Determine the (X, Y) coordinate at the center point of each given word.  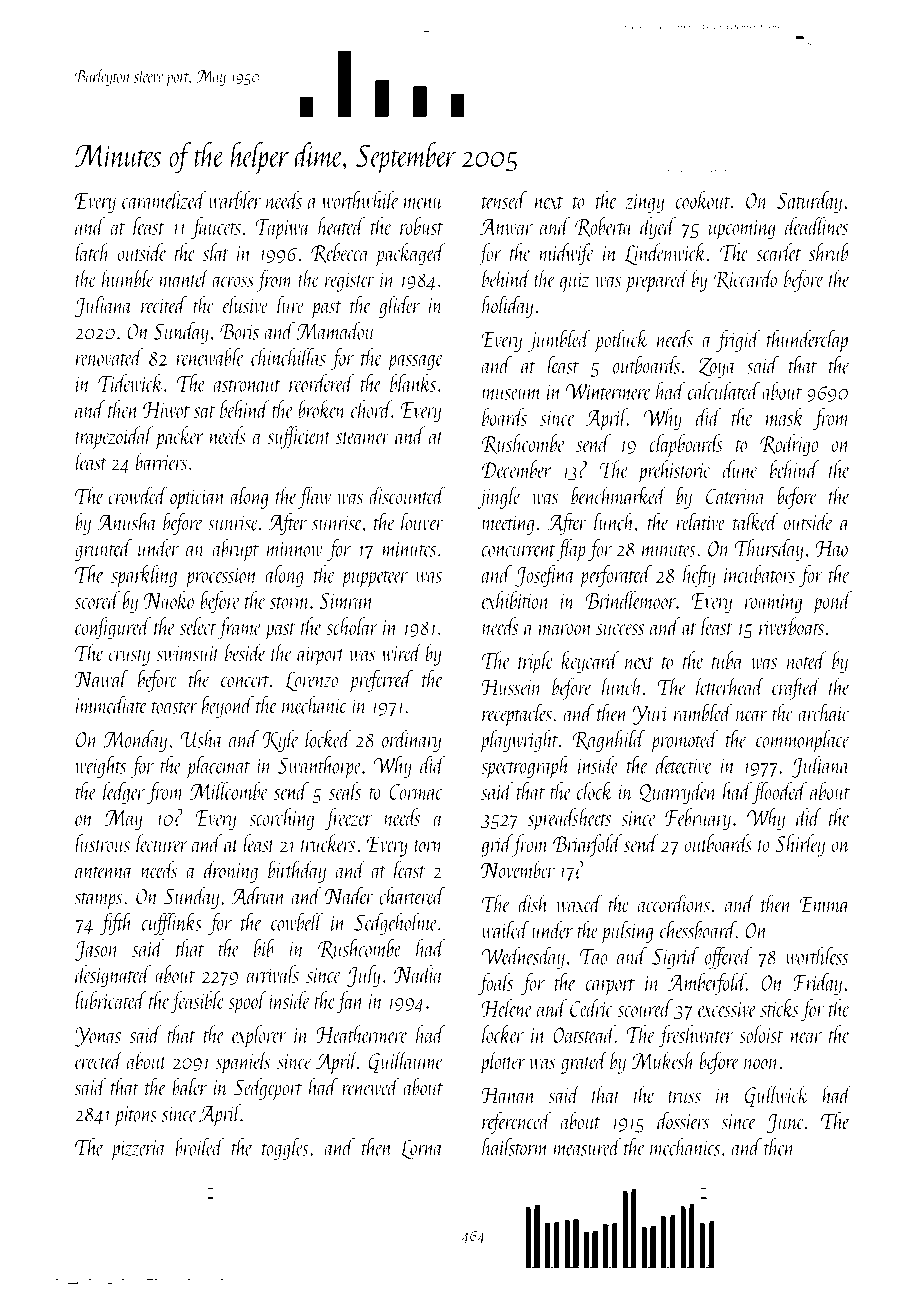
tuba (727, 660)
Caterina (736, 496)
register (350, 282)
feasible (197, 1002)
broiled (200, 1146)
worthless (817, 955)
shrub (829, 252)
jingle (499, 497)
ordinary (412, 740)
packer (179, 438)
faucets (216, 228)
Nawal (101, 678)
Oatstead (584, 1034)
